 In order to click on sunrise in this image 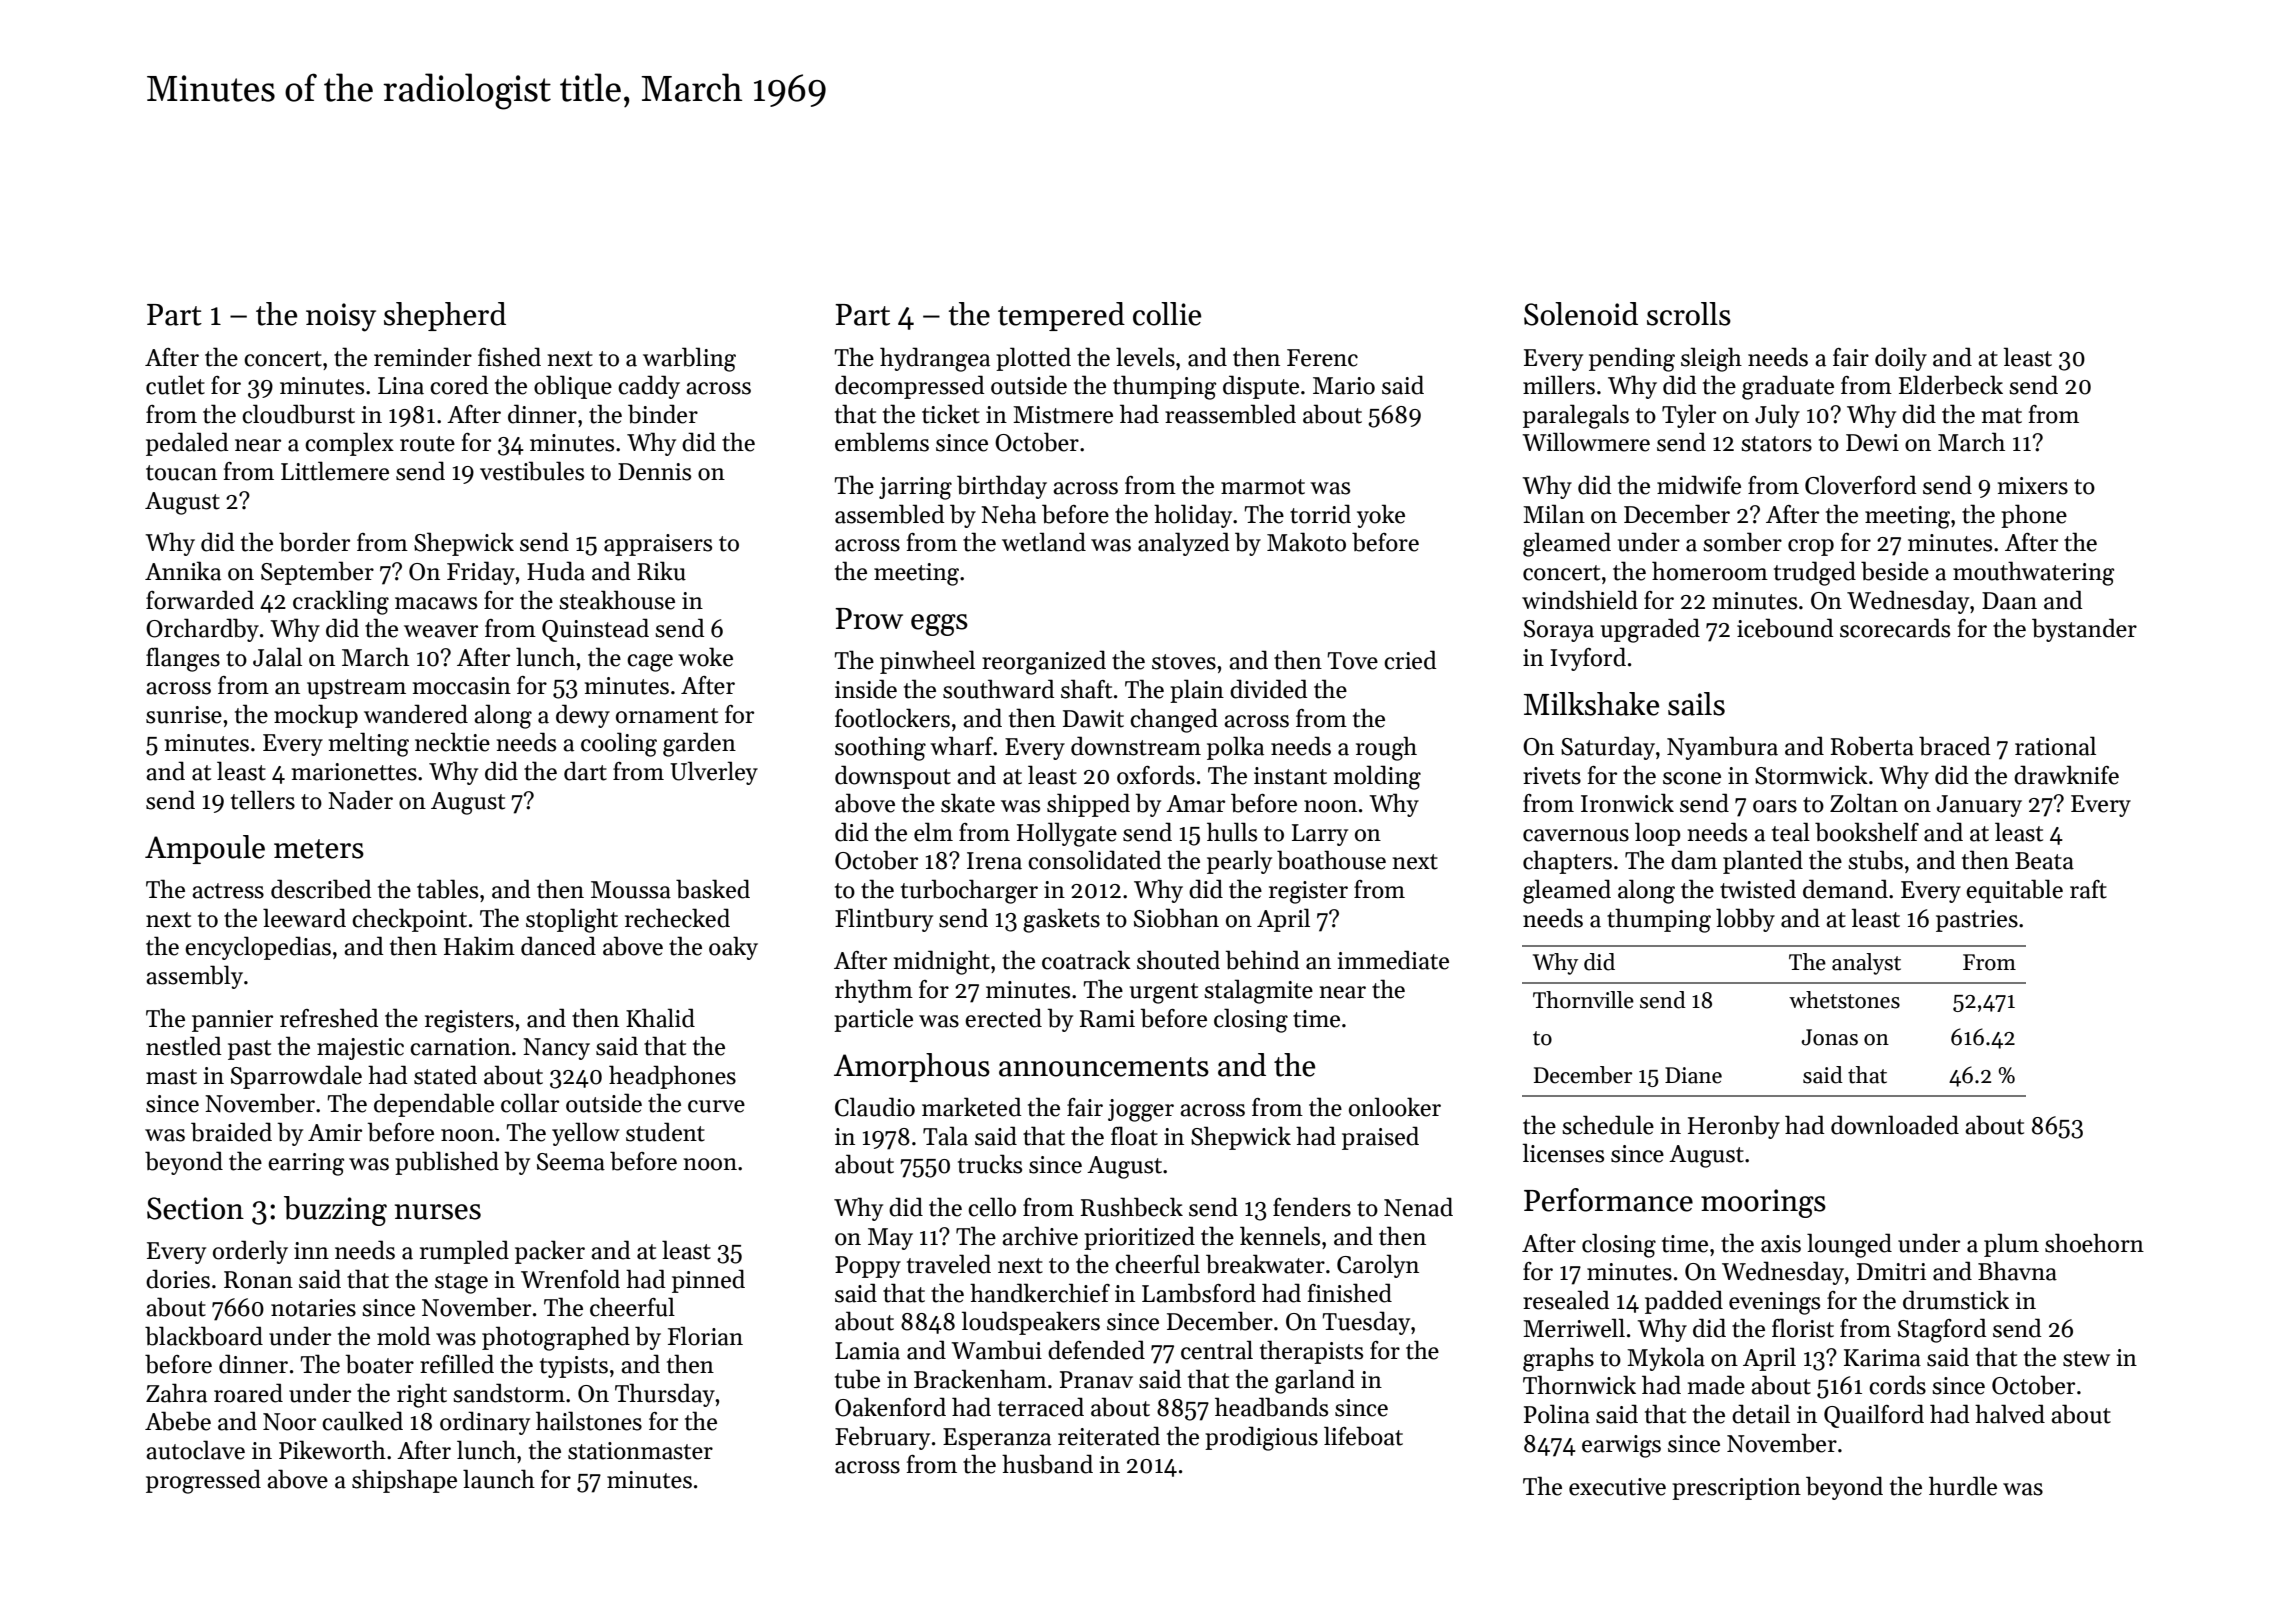, I will do `click(184, 715)`.
